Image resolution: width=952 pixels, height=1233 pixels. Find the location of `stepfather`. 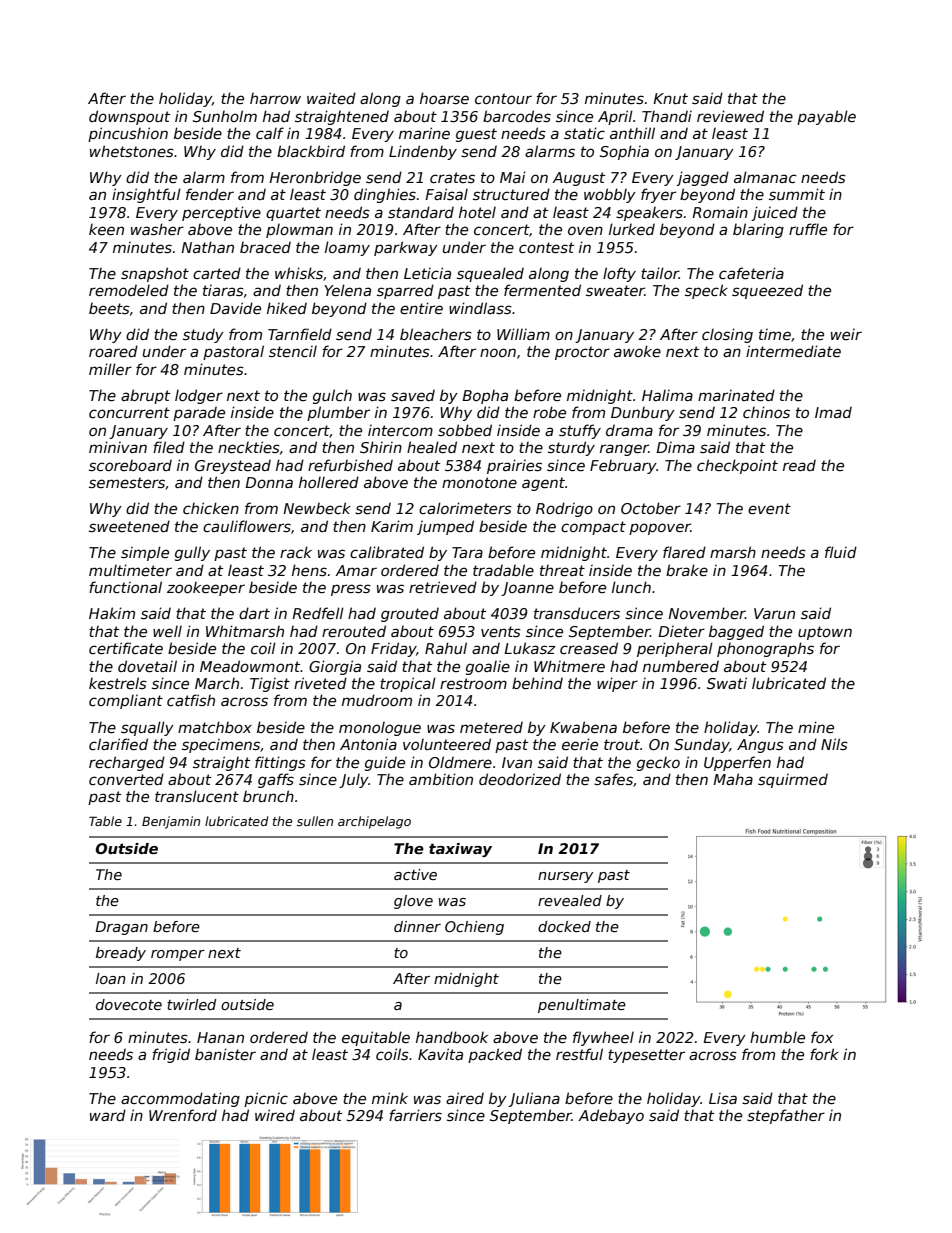

stepfather is located at coordinates (786, 1116).
